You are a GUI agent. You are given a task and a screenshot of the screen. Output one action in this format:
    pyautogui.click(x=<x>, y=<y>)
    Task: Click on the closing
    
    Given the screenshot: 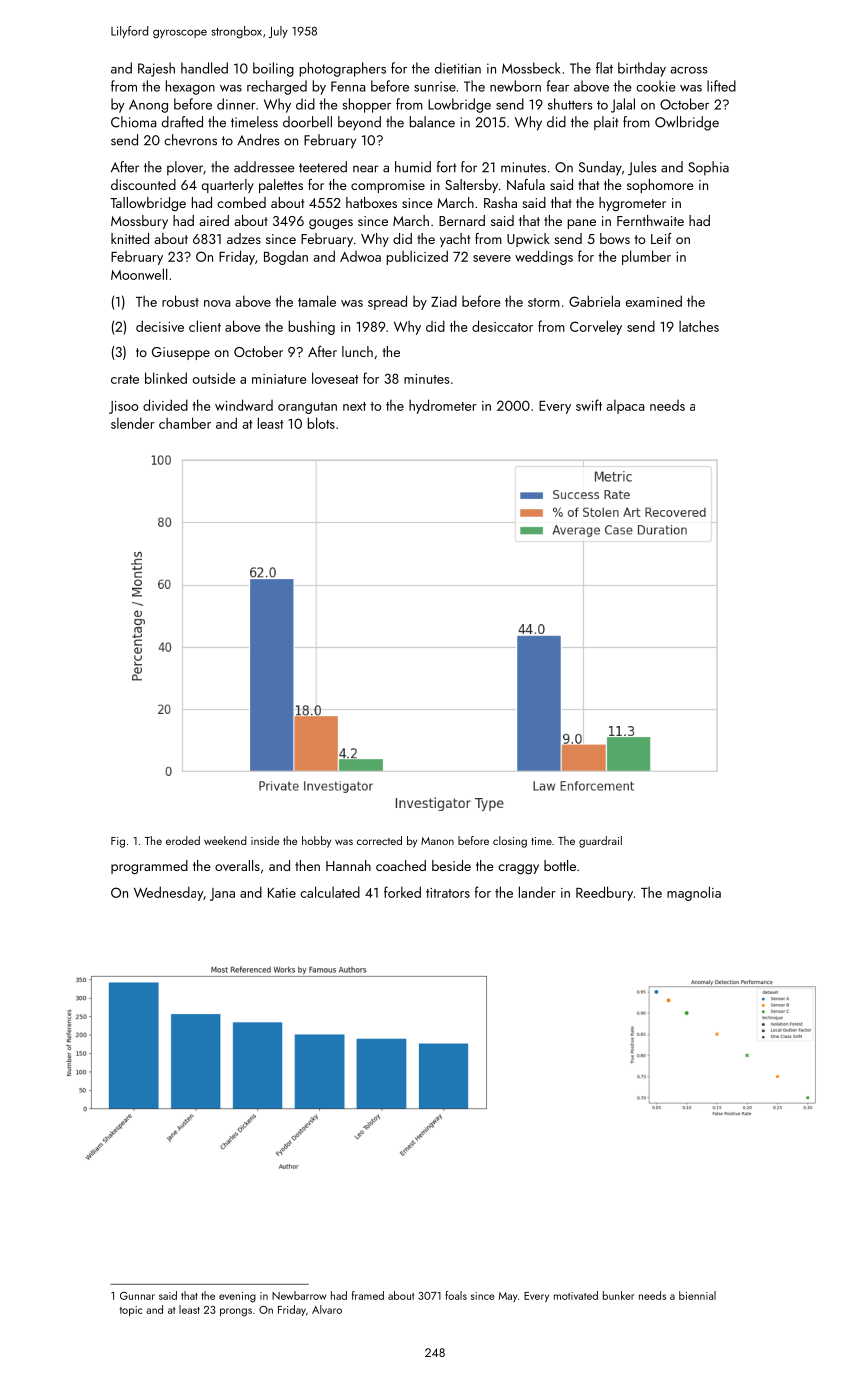 What is the action you would take?
    pyautogui.click(x=510, y=842)
